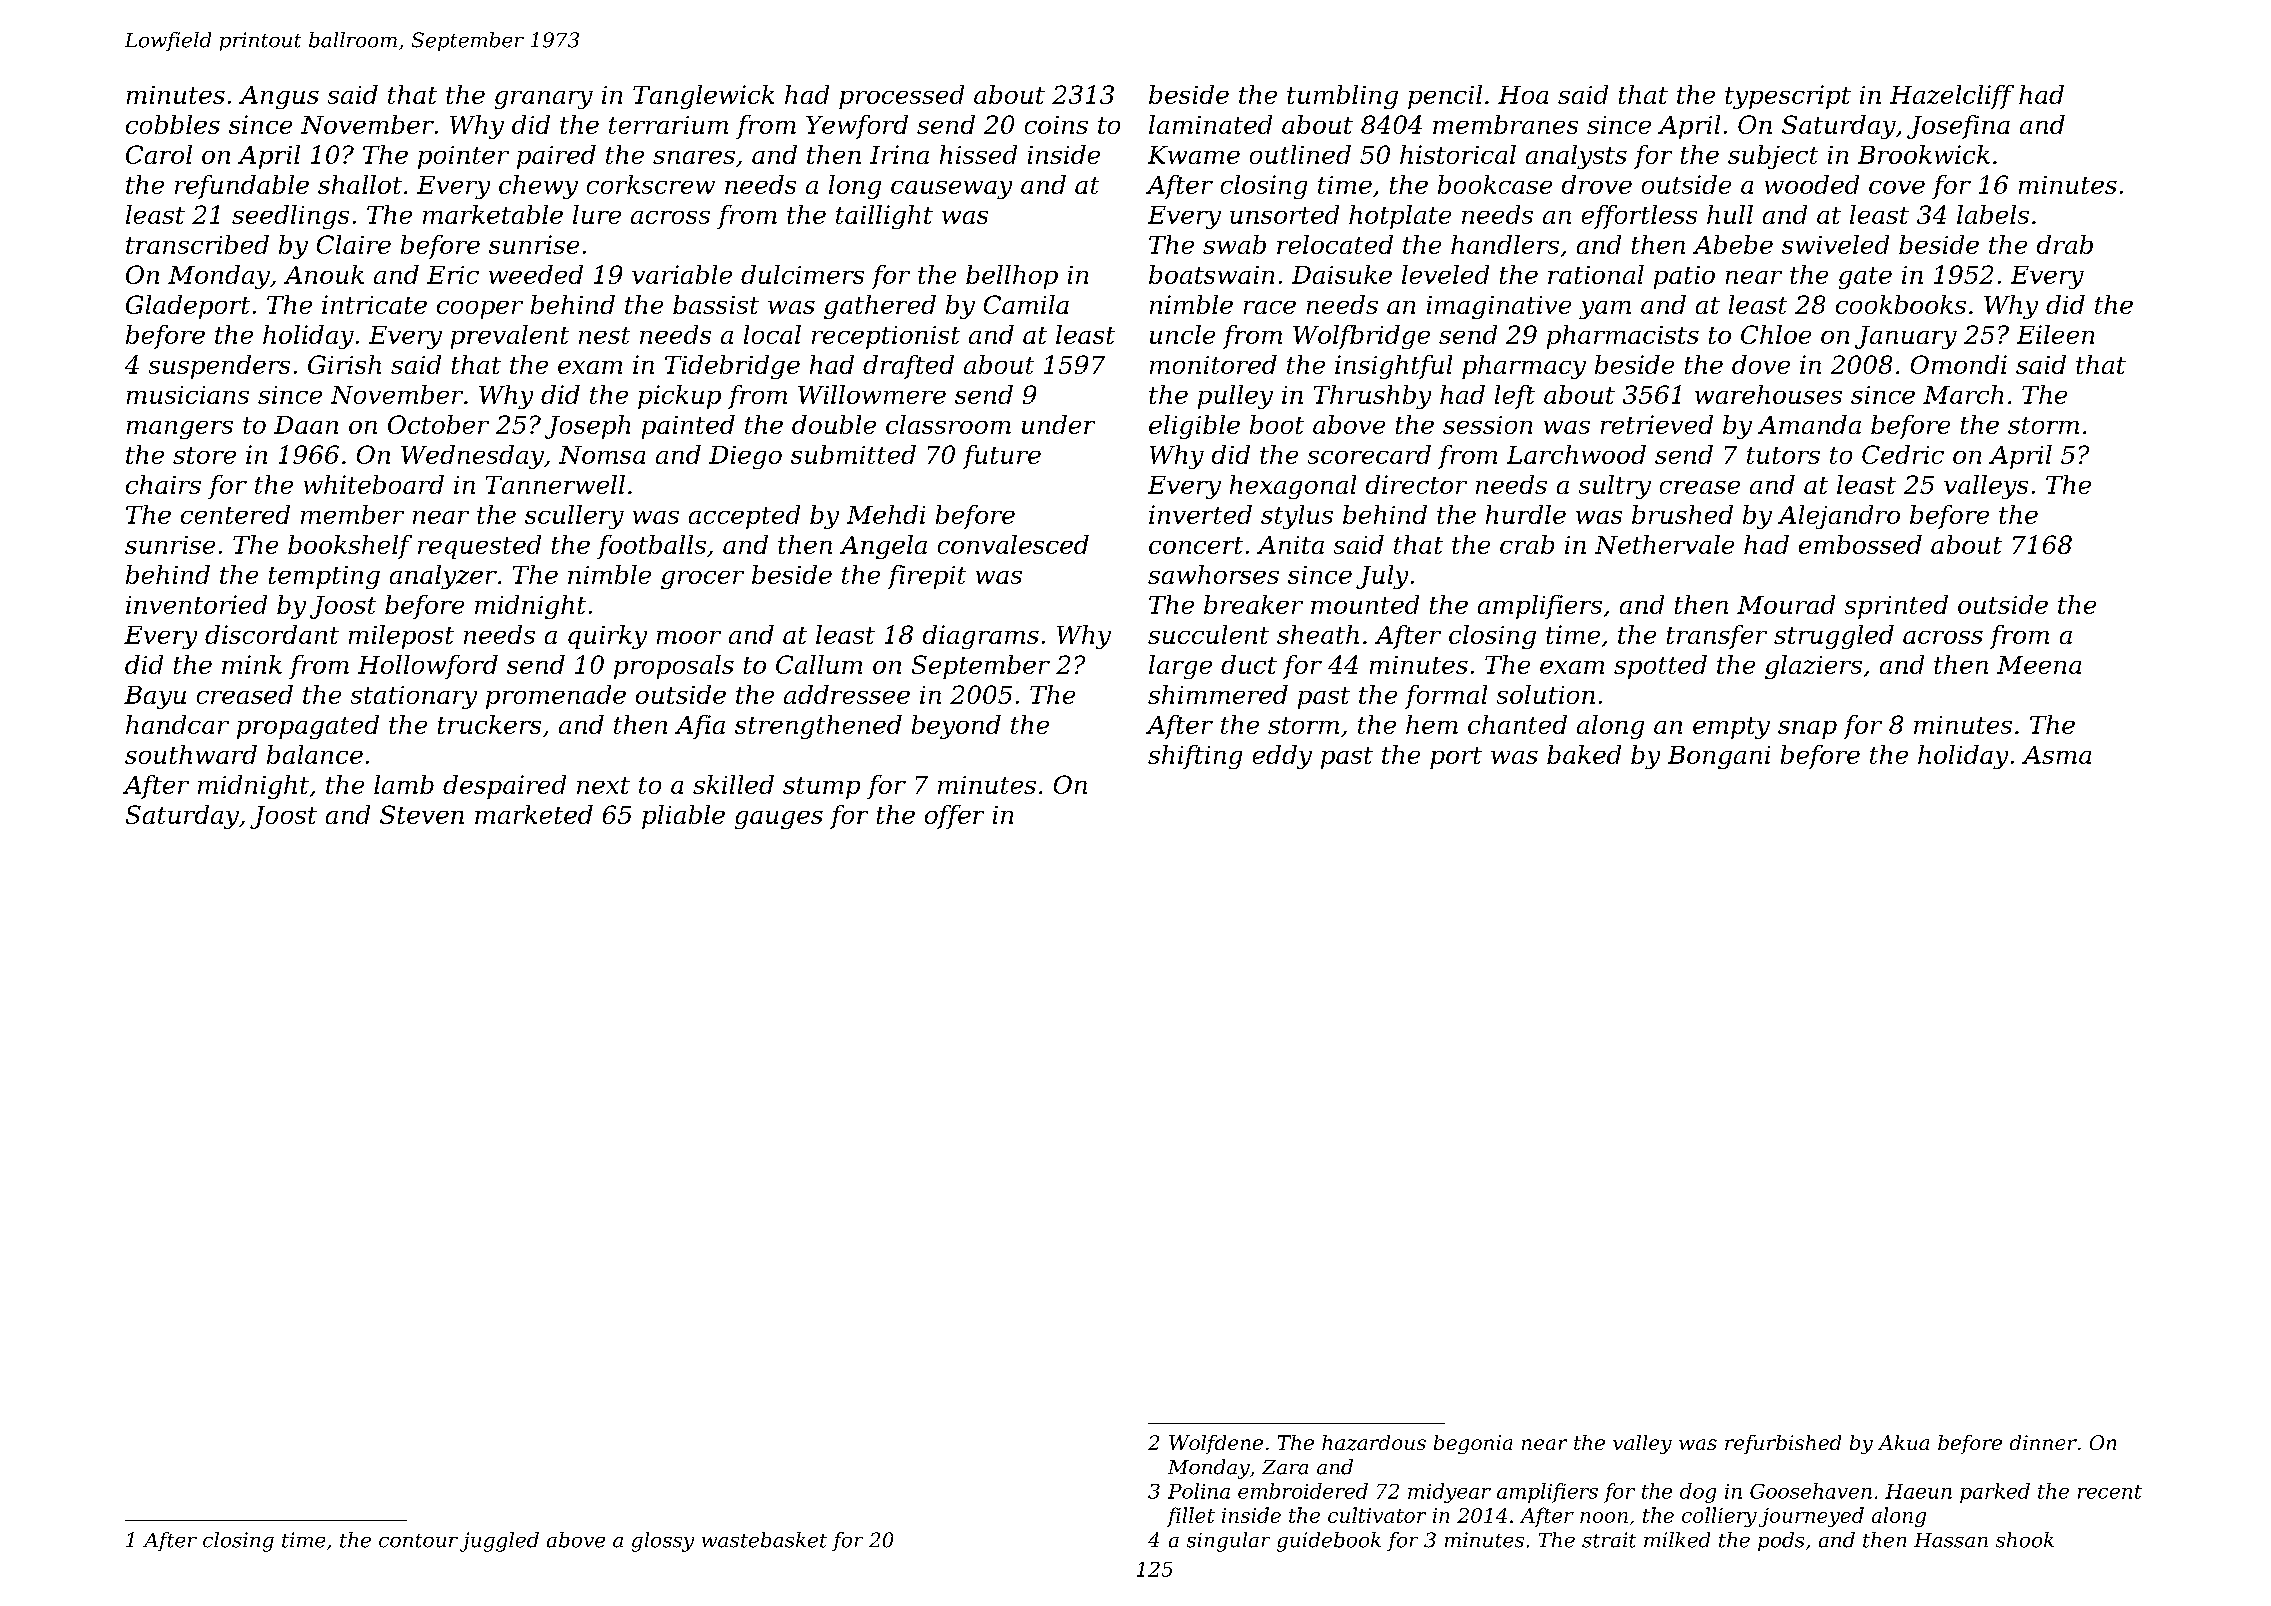 The height and width of the page is (1606, 2271). I want to click on contour, so click(418, 1541).
